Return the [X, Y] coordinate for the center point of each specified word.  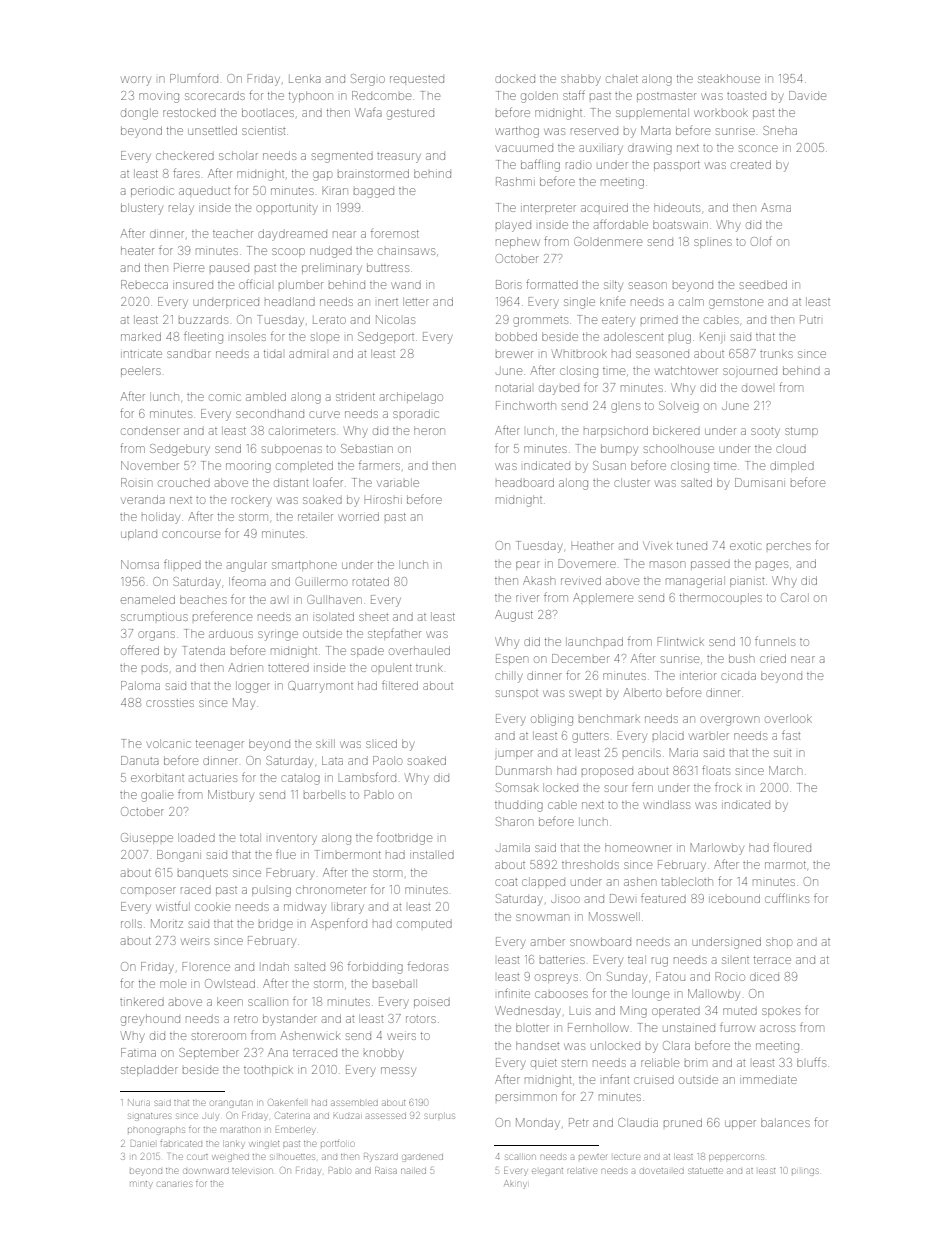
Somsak [517, 787]
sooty [765, 433]
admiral [307, 354]
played [513, 227]
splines [713, 243]
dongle [139, 114]
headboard [525, 482]
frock [728, 787]
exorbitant [157, 777]
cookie [212, 906]
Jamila [513, 848]
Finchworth [526, 405]
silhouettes [292, 1157]
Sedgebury [180, 450]
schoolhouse [679, 448]
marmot [785, 865]
